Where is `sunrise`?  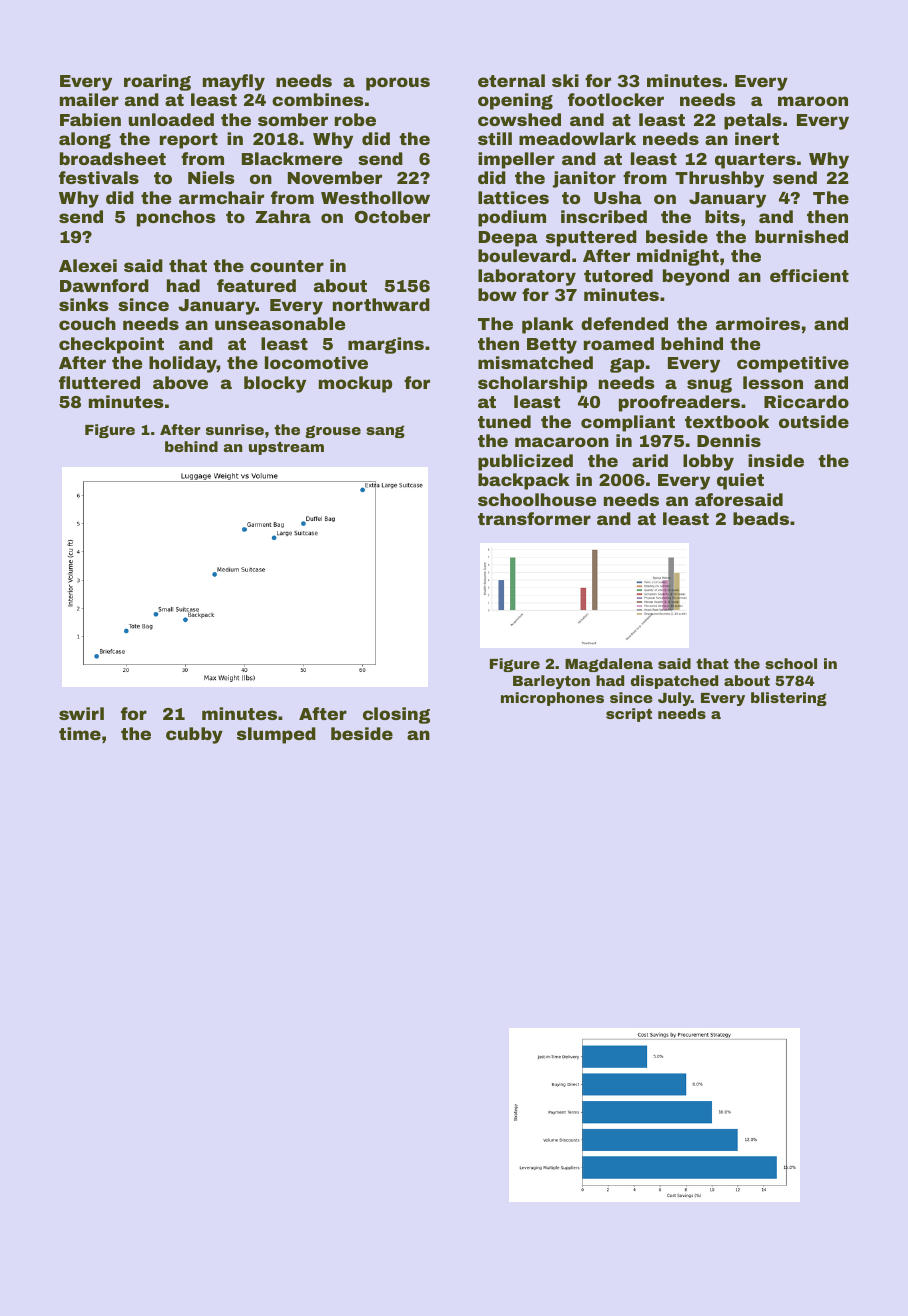 sunrise is located at coordinates (235, 429).
